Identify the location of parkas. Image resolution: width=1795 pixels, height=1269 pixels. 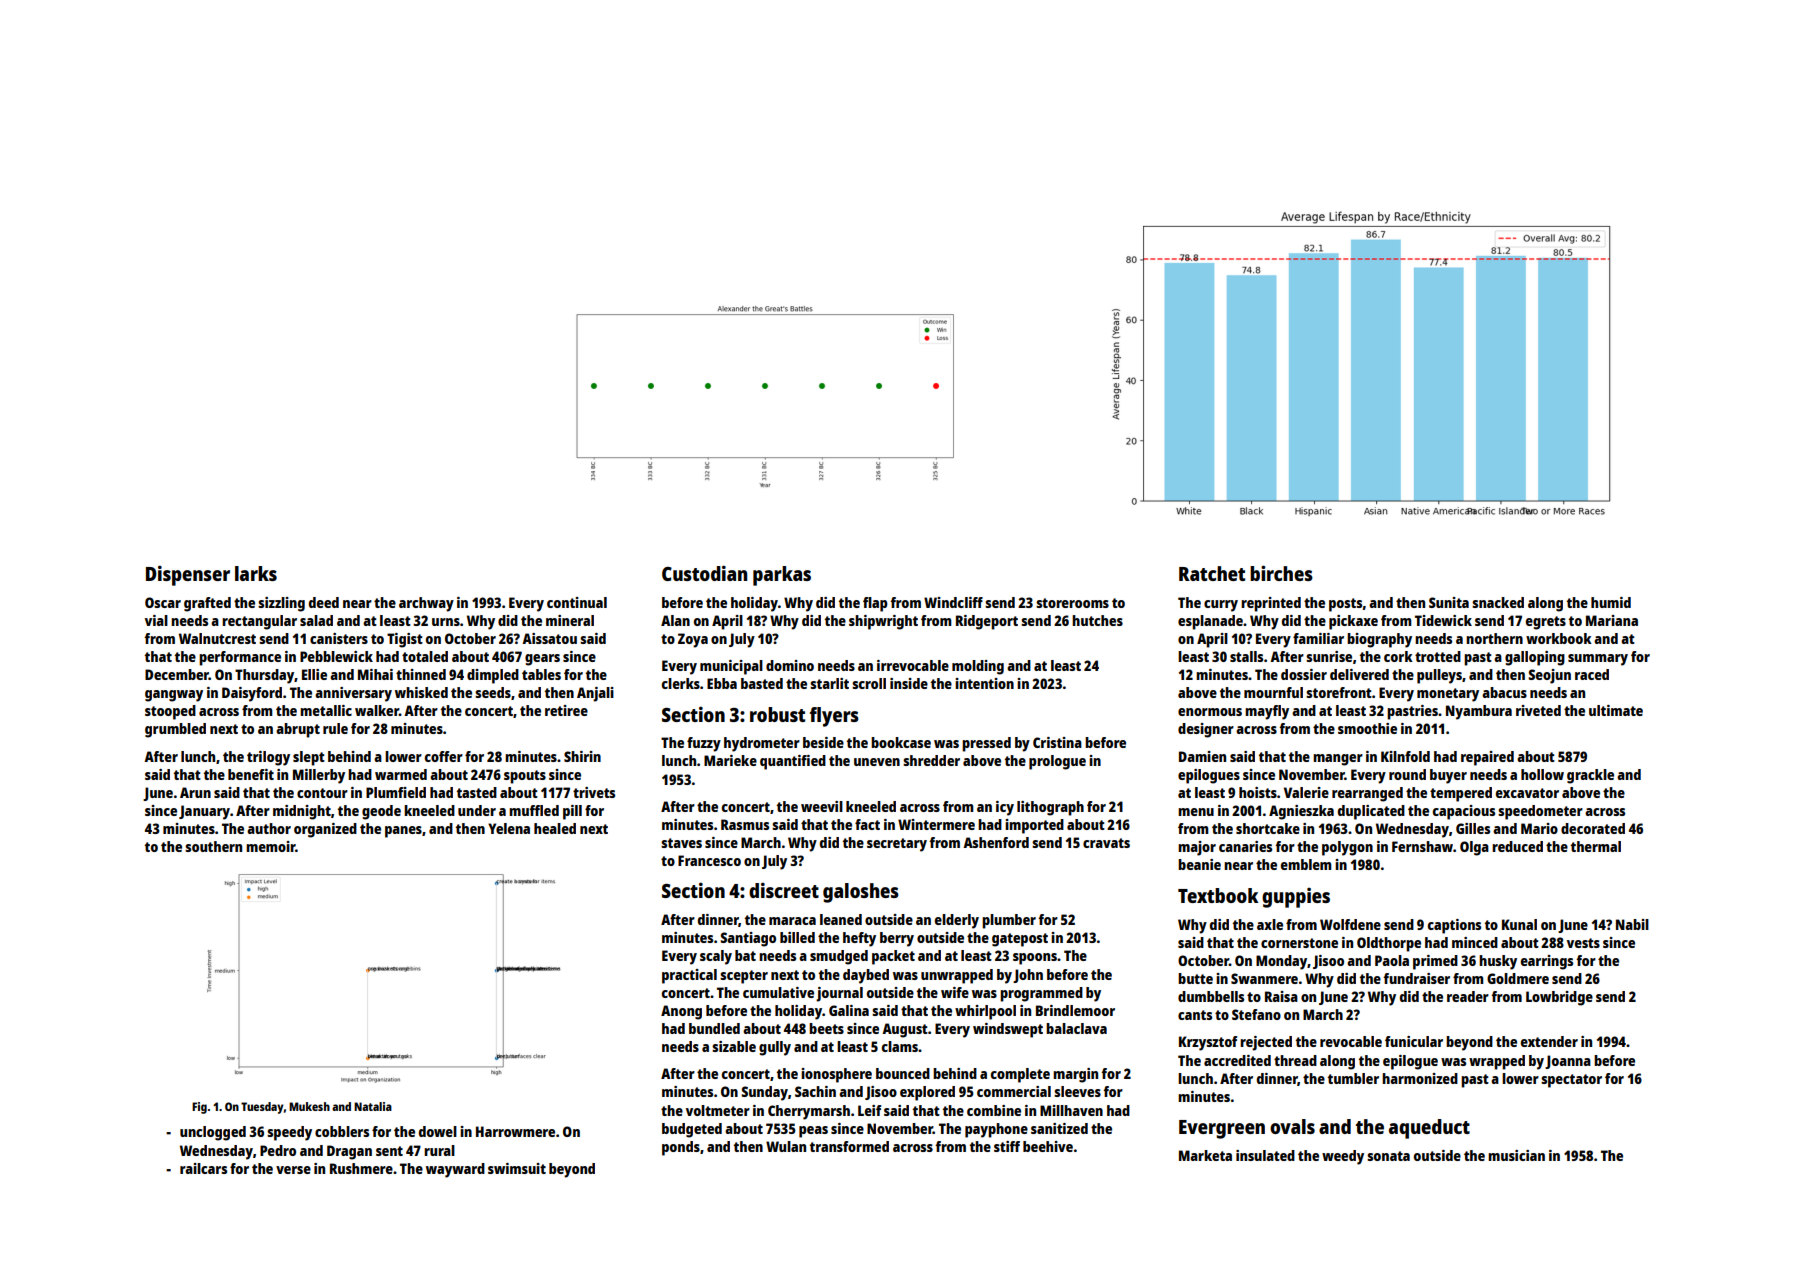
(782, 576).
